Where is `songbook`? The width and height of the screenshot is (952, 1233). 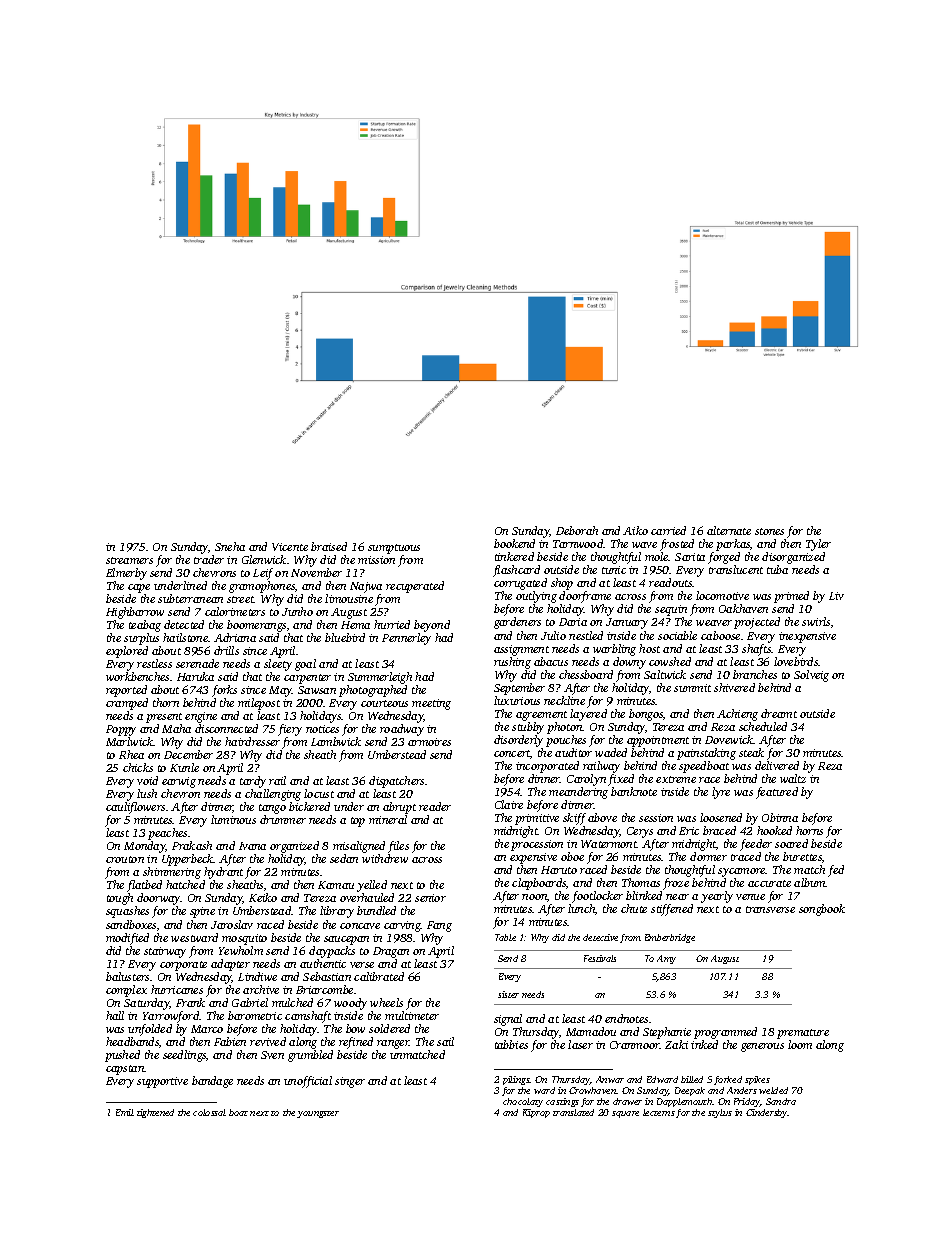
songbook is located at coordinates (822, 910).
